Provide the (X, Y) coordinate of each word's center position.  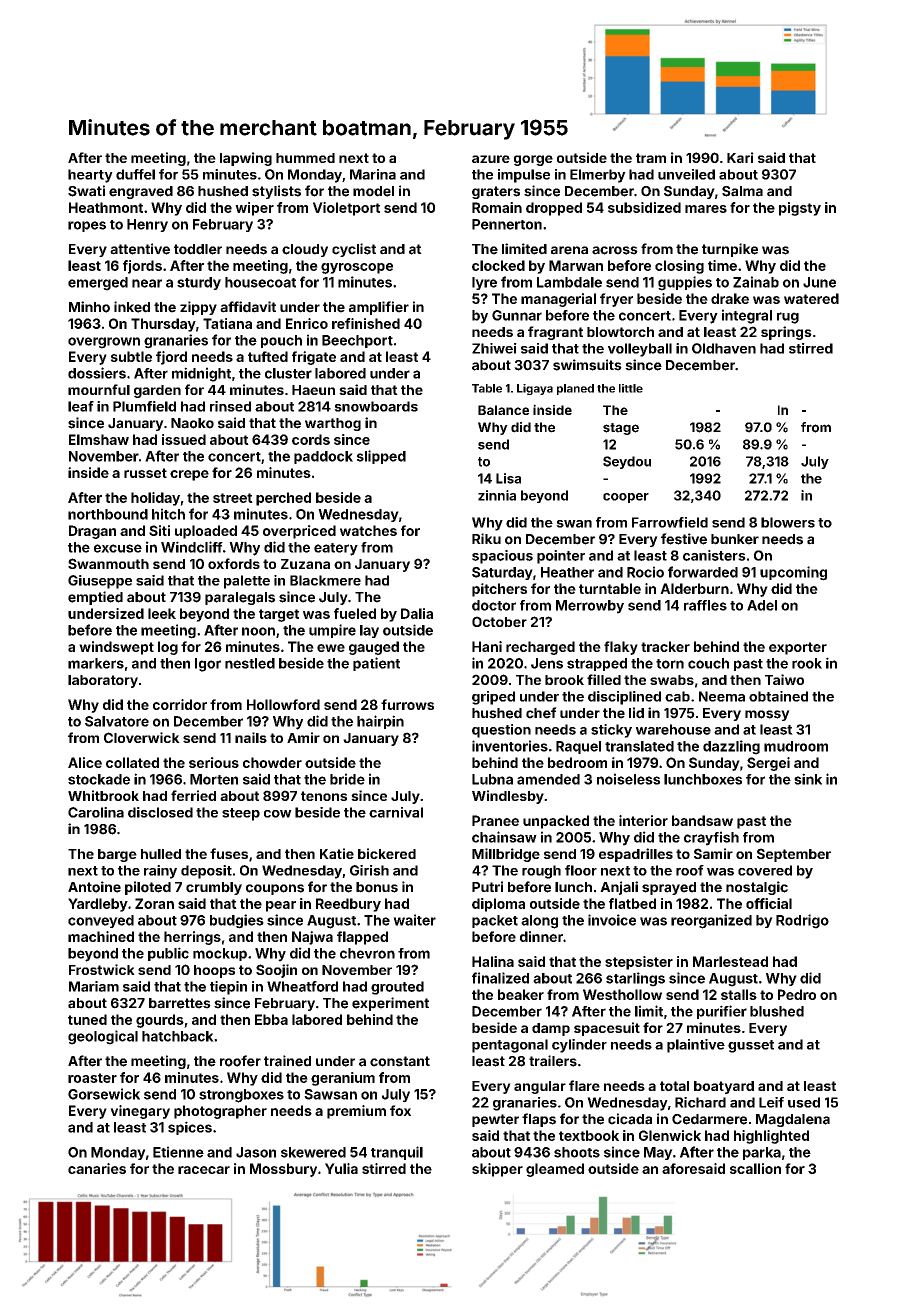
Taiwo (784, 679)
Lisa (508, 478)
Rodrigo (802, 921)
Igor (208, 665)
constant (400, 1061)
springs (786, 333)
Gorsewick (104, 1094)
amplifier (379, 308)
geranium (343, 1079)
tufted (268, 356)
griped (493, 698)
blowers (788, 522)
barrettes (180, 1003)
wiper (254, 209)
